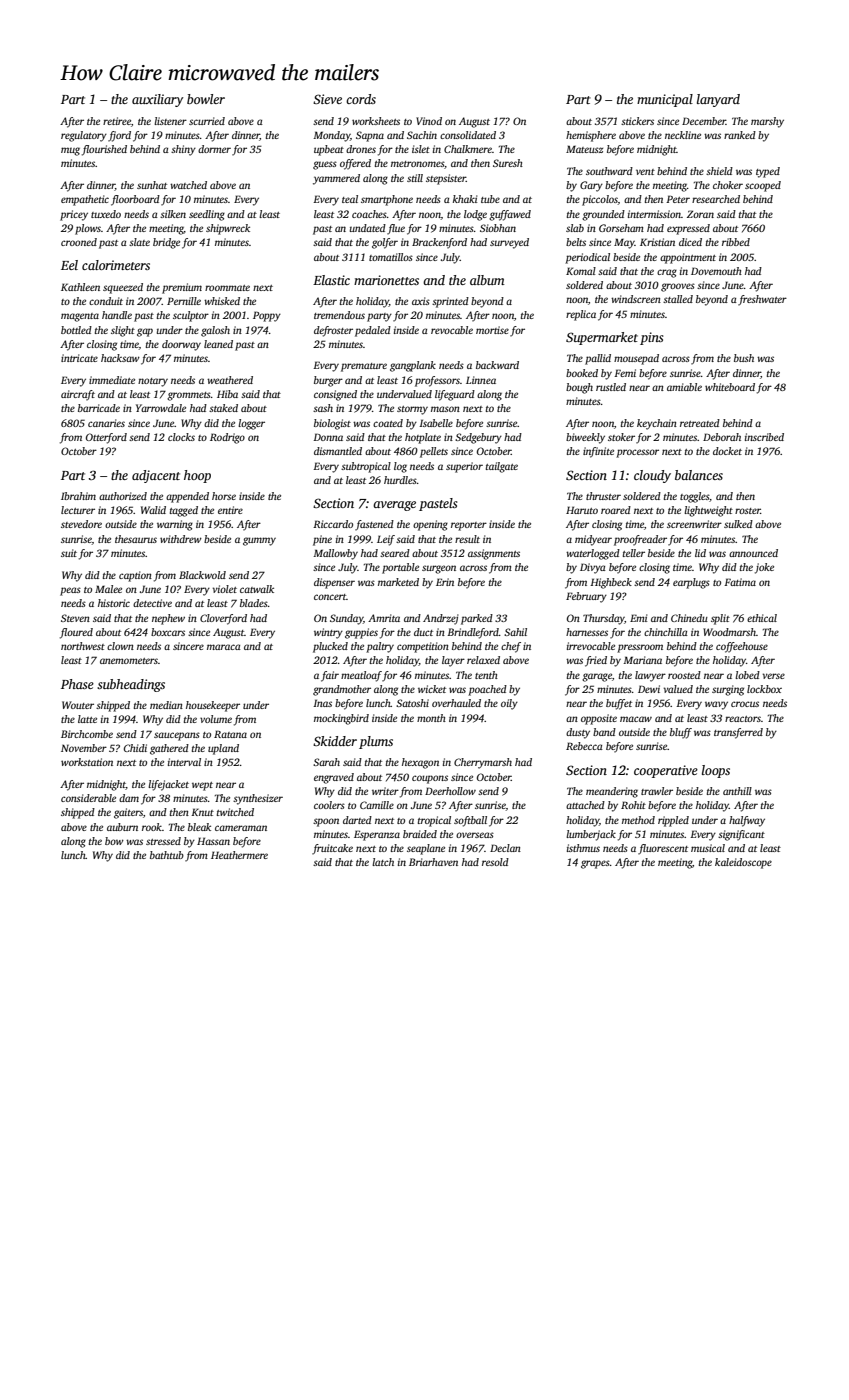  Describe the element at coordinates (230, 734) in the image. I see `Ratana` at that location.
